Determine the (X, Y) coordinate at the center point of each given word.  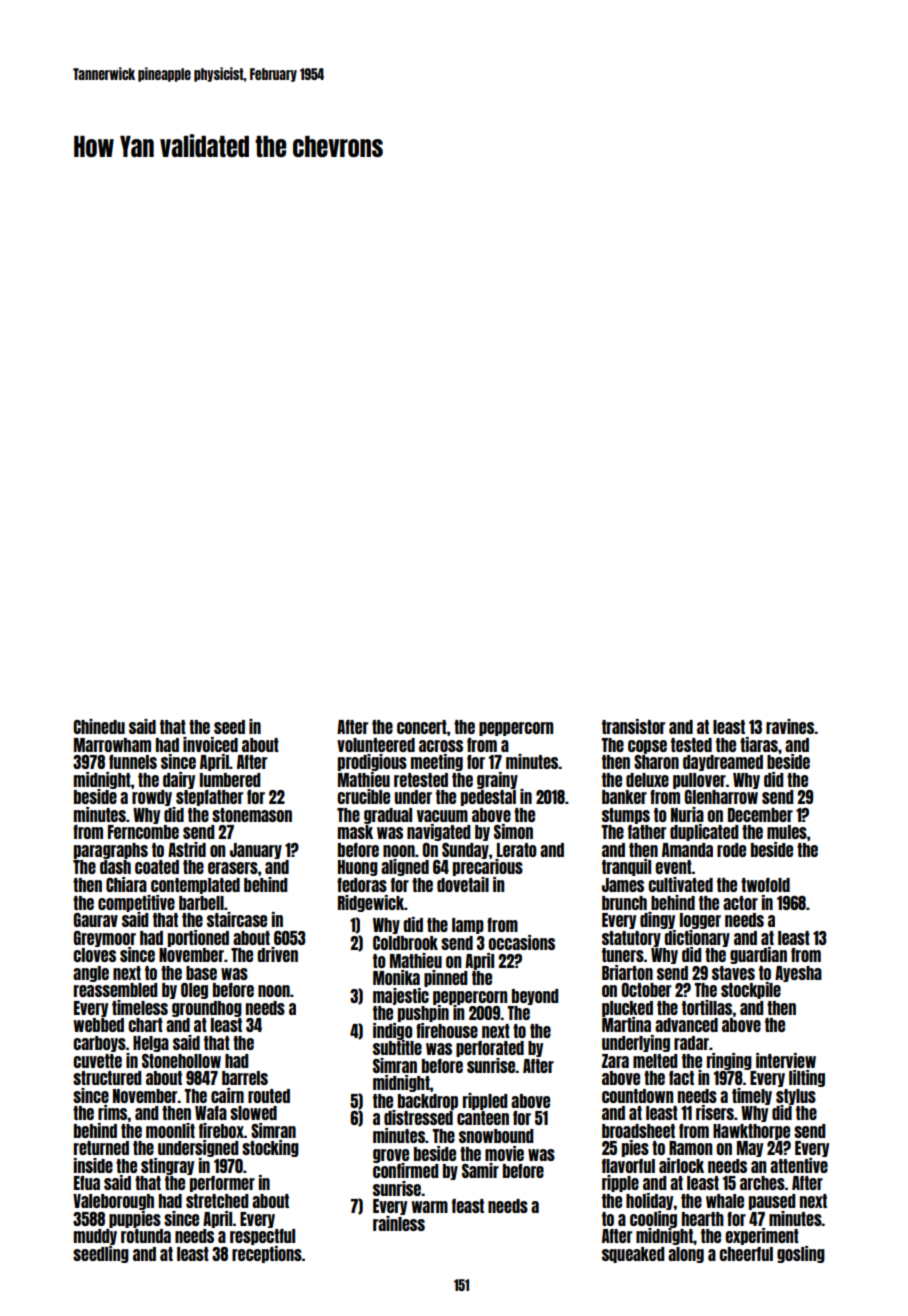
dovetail (463, 884)
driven (277, 954)
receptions (267, 1254)
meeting (437, 762)
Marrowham (112, 745)
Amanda (687, 850)
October (646, 990)
